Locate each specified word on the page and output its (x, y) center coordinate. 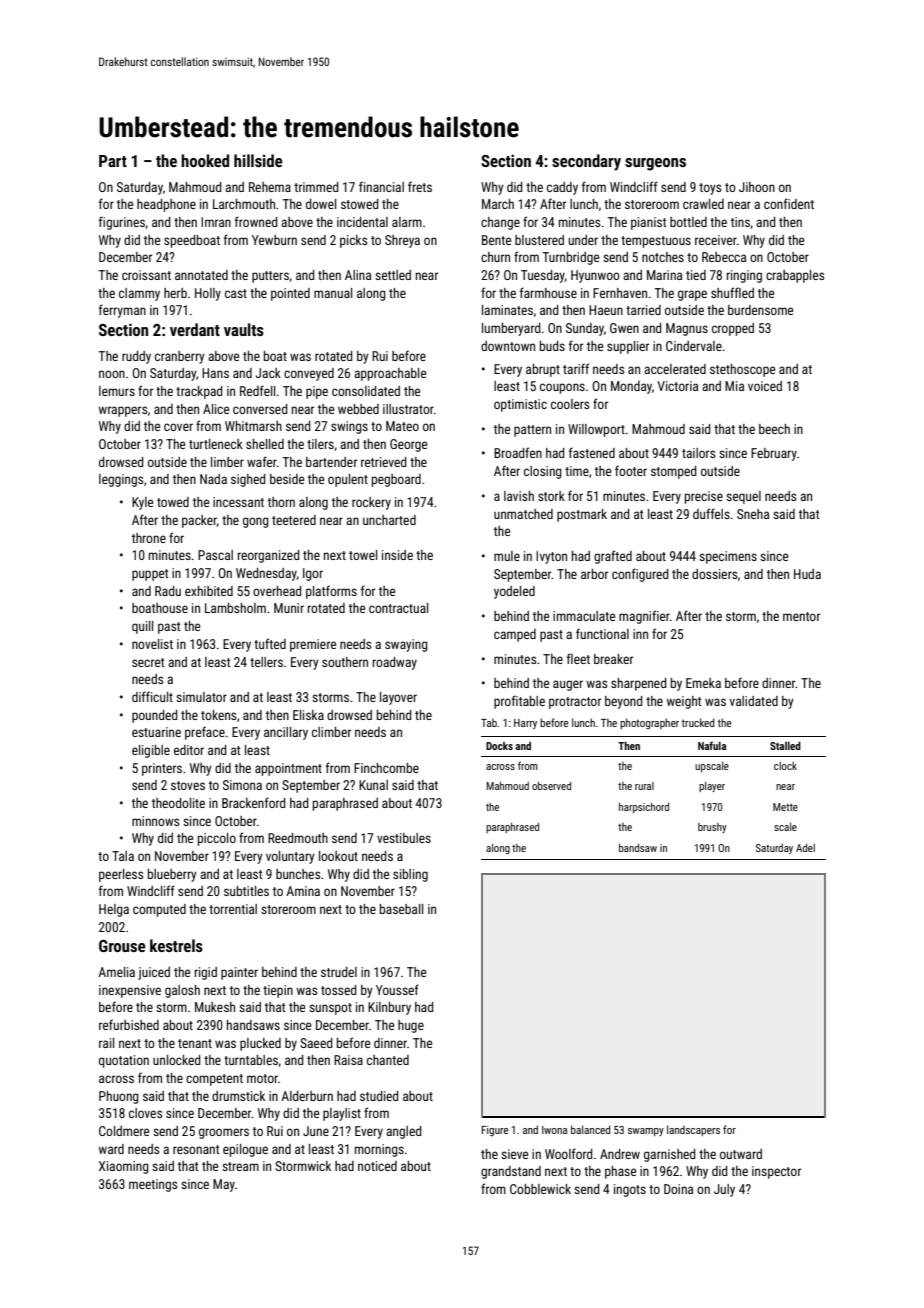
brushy (712, 828)
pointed (290, 294)
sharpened (638, 684)
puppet (150, 575)
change (500, 223)
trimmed (316, 187)
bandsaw (638, 848)
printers (162, 769)
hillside (258, 160)
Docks (499, 746)
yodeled (514, 592)
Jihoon (757, 187)
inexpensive (130, 991)
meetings (153, 1185)
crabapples (795, 276)
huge (411, 1026)
